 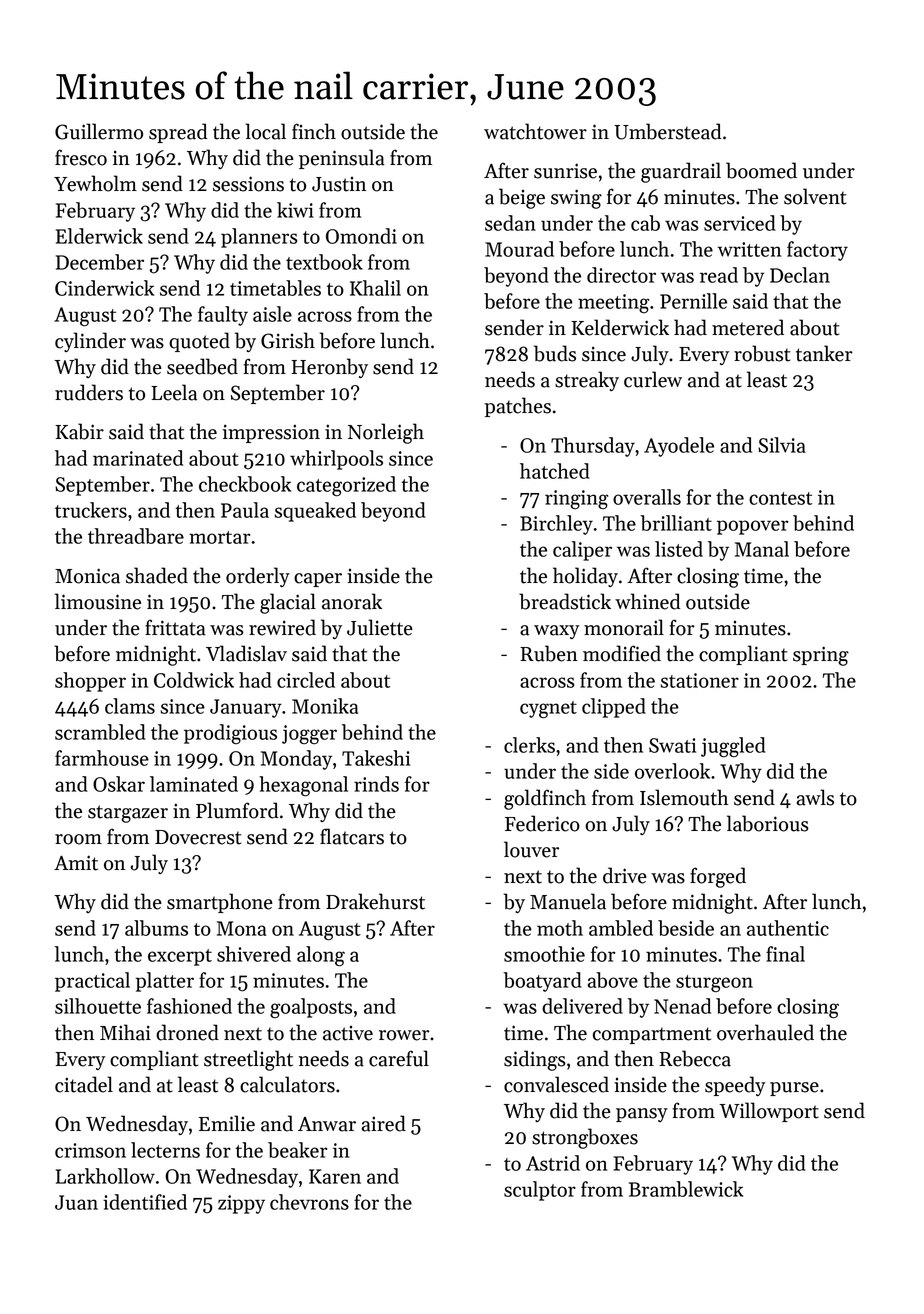 I want to click on caliper, so click(x=582, y=551).
